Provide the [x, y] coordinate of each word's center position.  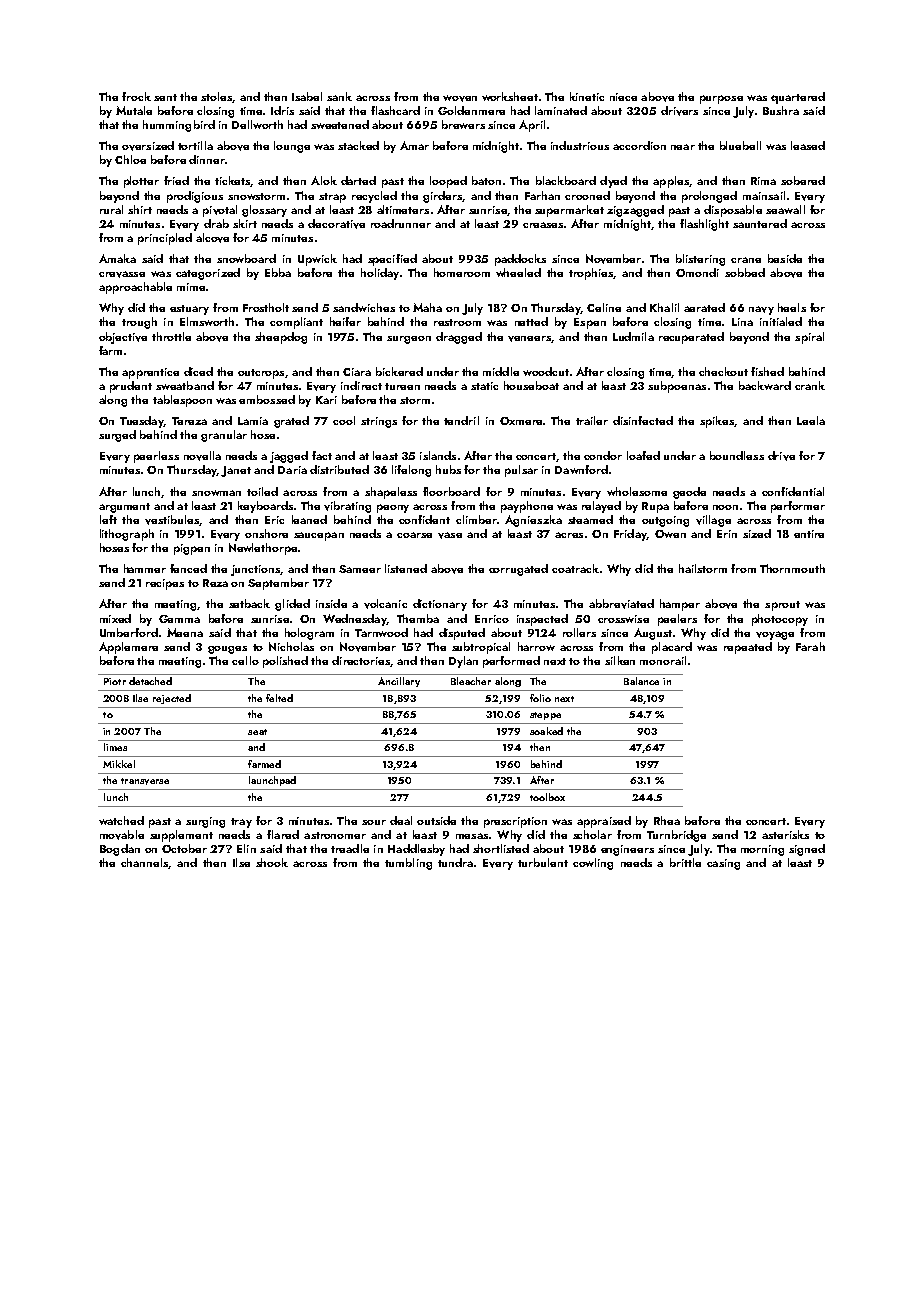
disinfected [643, 420]
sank [339, 96]
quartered [798, 98]
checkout [723, 371]
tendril [461, 420]
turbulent [543, 862]
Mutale [134, 110]
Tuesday [142, 422]
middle [501, 371]
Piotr [115, 681]
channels [144, 862]
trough [139, 323]
